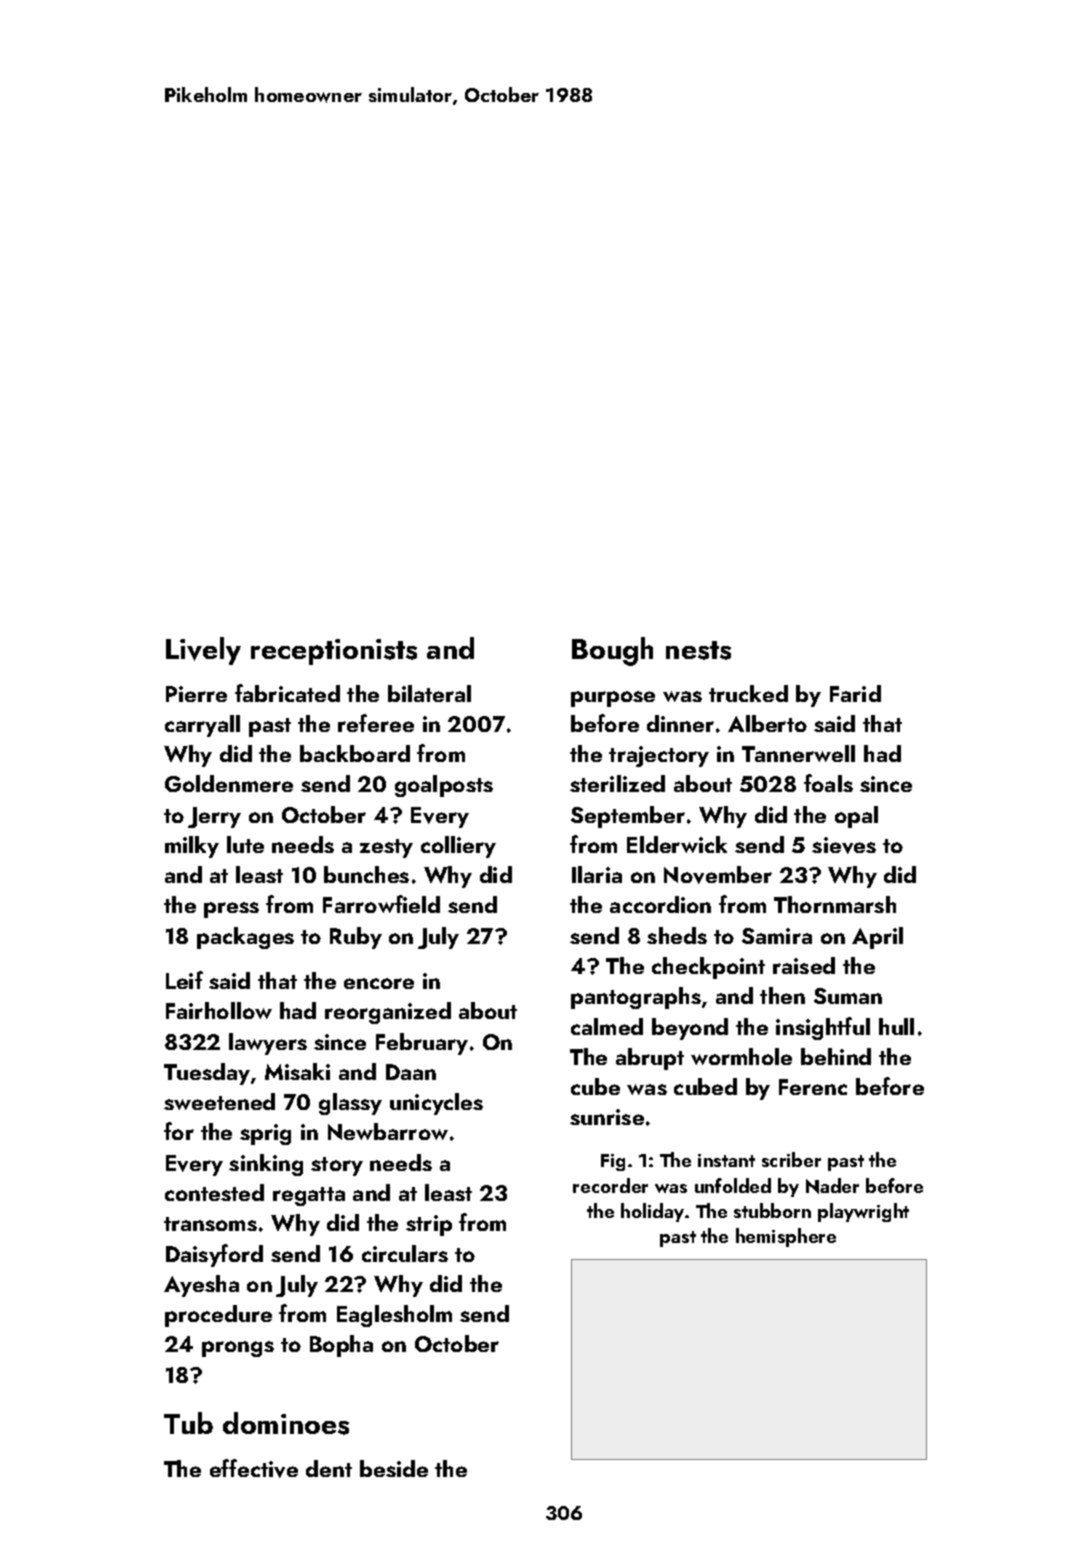 The height and width of the screenshot is (1550, 1091). I want to click on playwright, so click(863, 1212).
